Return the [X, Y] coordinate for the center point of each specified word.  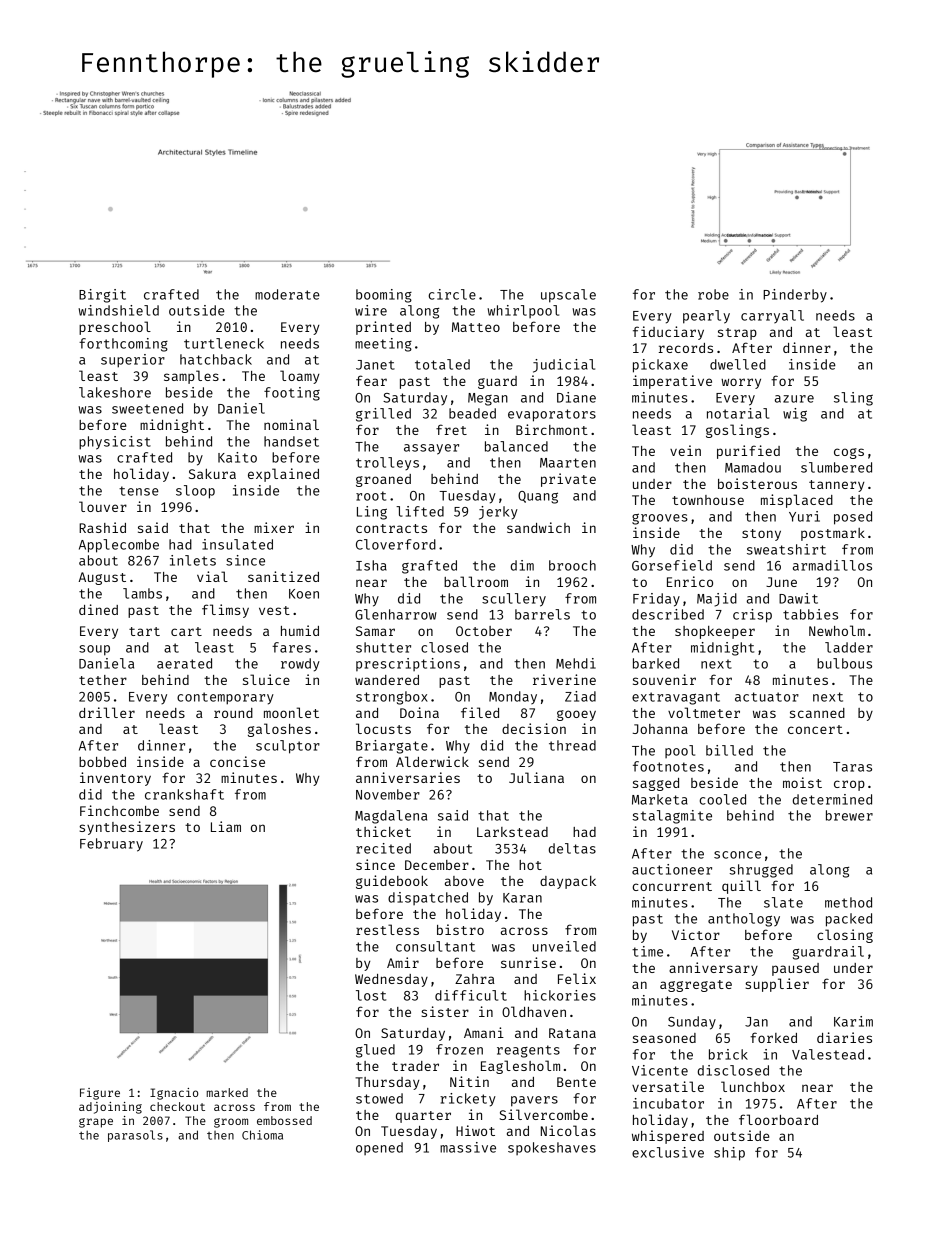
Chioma [262, 1135]
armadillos [832, 565]
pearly [706, 317]
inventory [115, 779]
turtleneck [224, 343]
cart [186, 631]
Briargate [392, 747]
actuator [767, 697]
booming [384, 296]
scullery [514, 600]
